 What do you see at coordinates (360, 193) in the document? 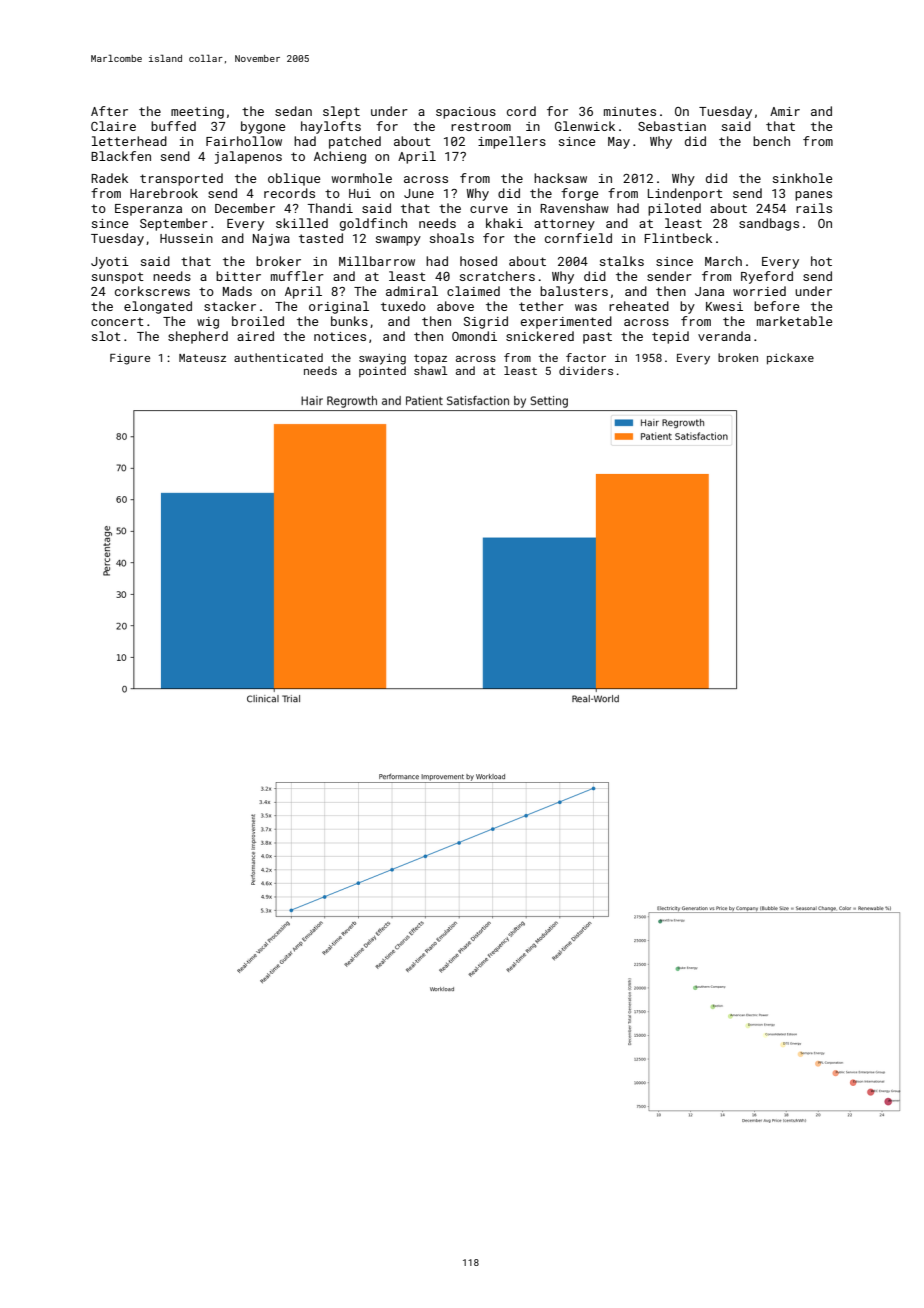
I see `Hui` at bounding box center [360, 193].
